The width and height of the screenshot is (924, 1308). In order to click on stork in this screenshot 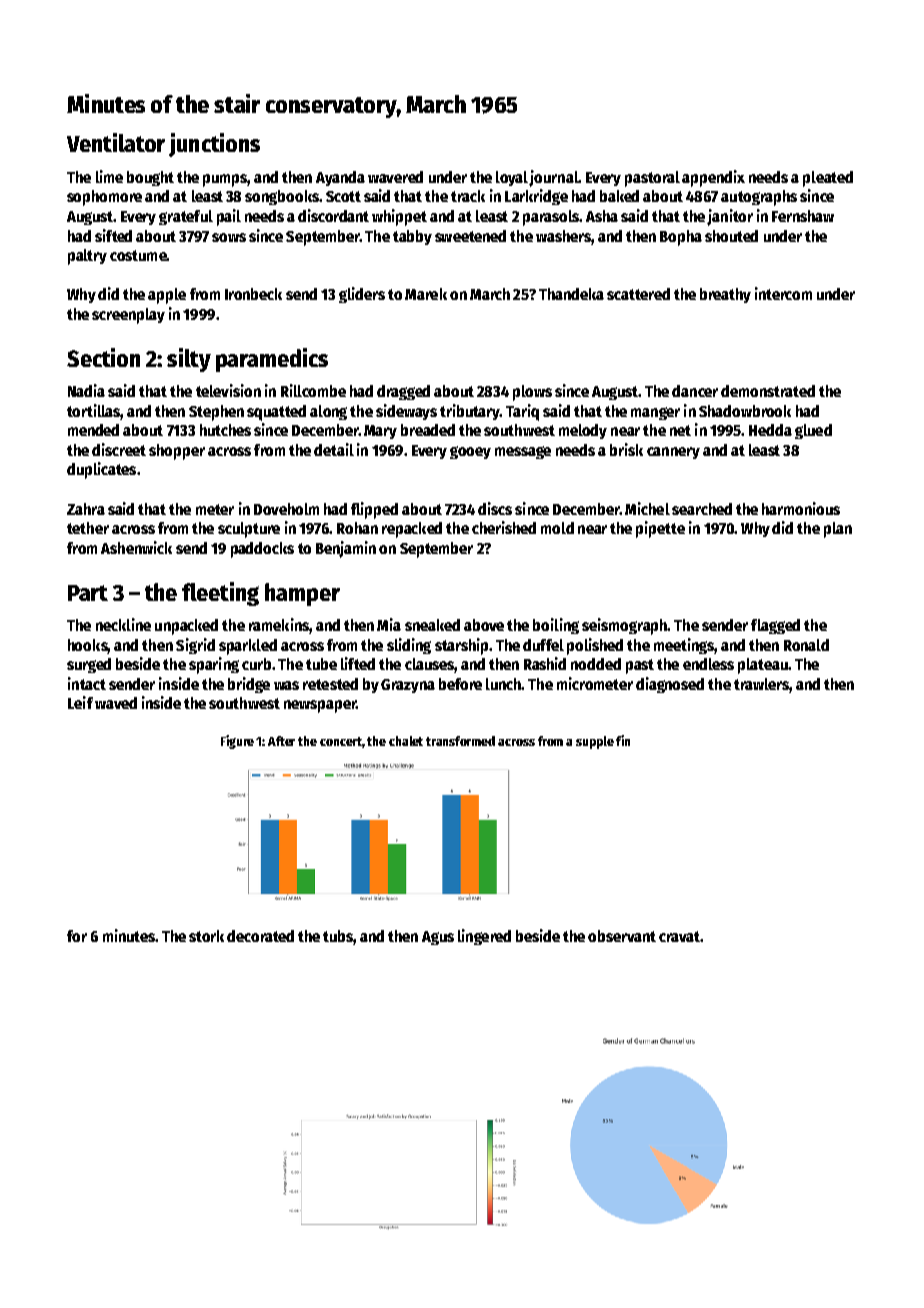, I will do `click(206, 936)`.
